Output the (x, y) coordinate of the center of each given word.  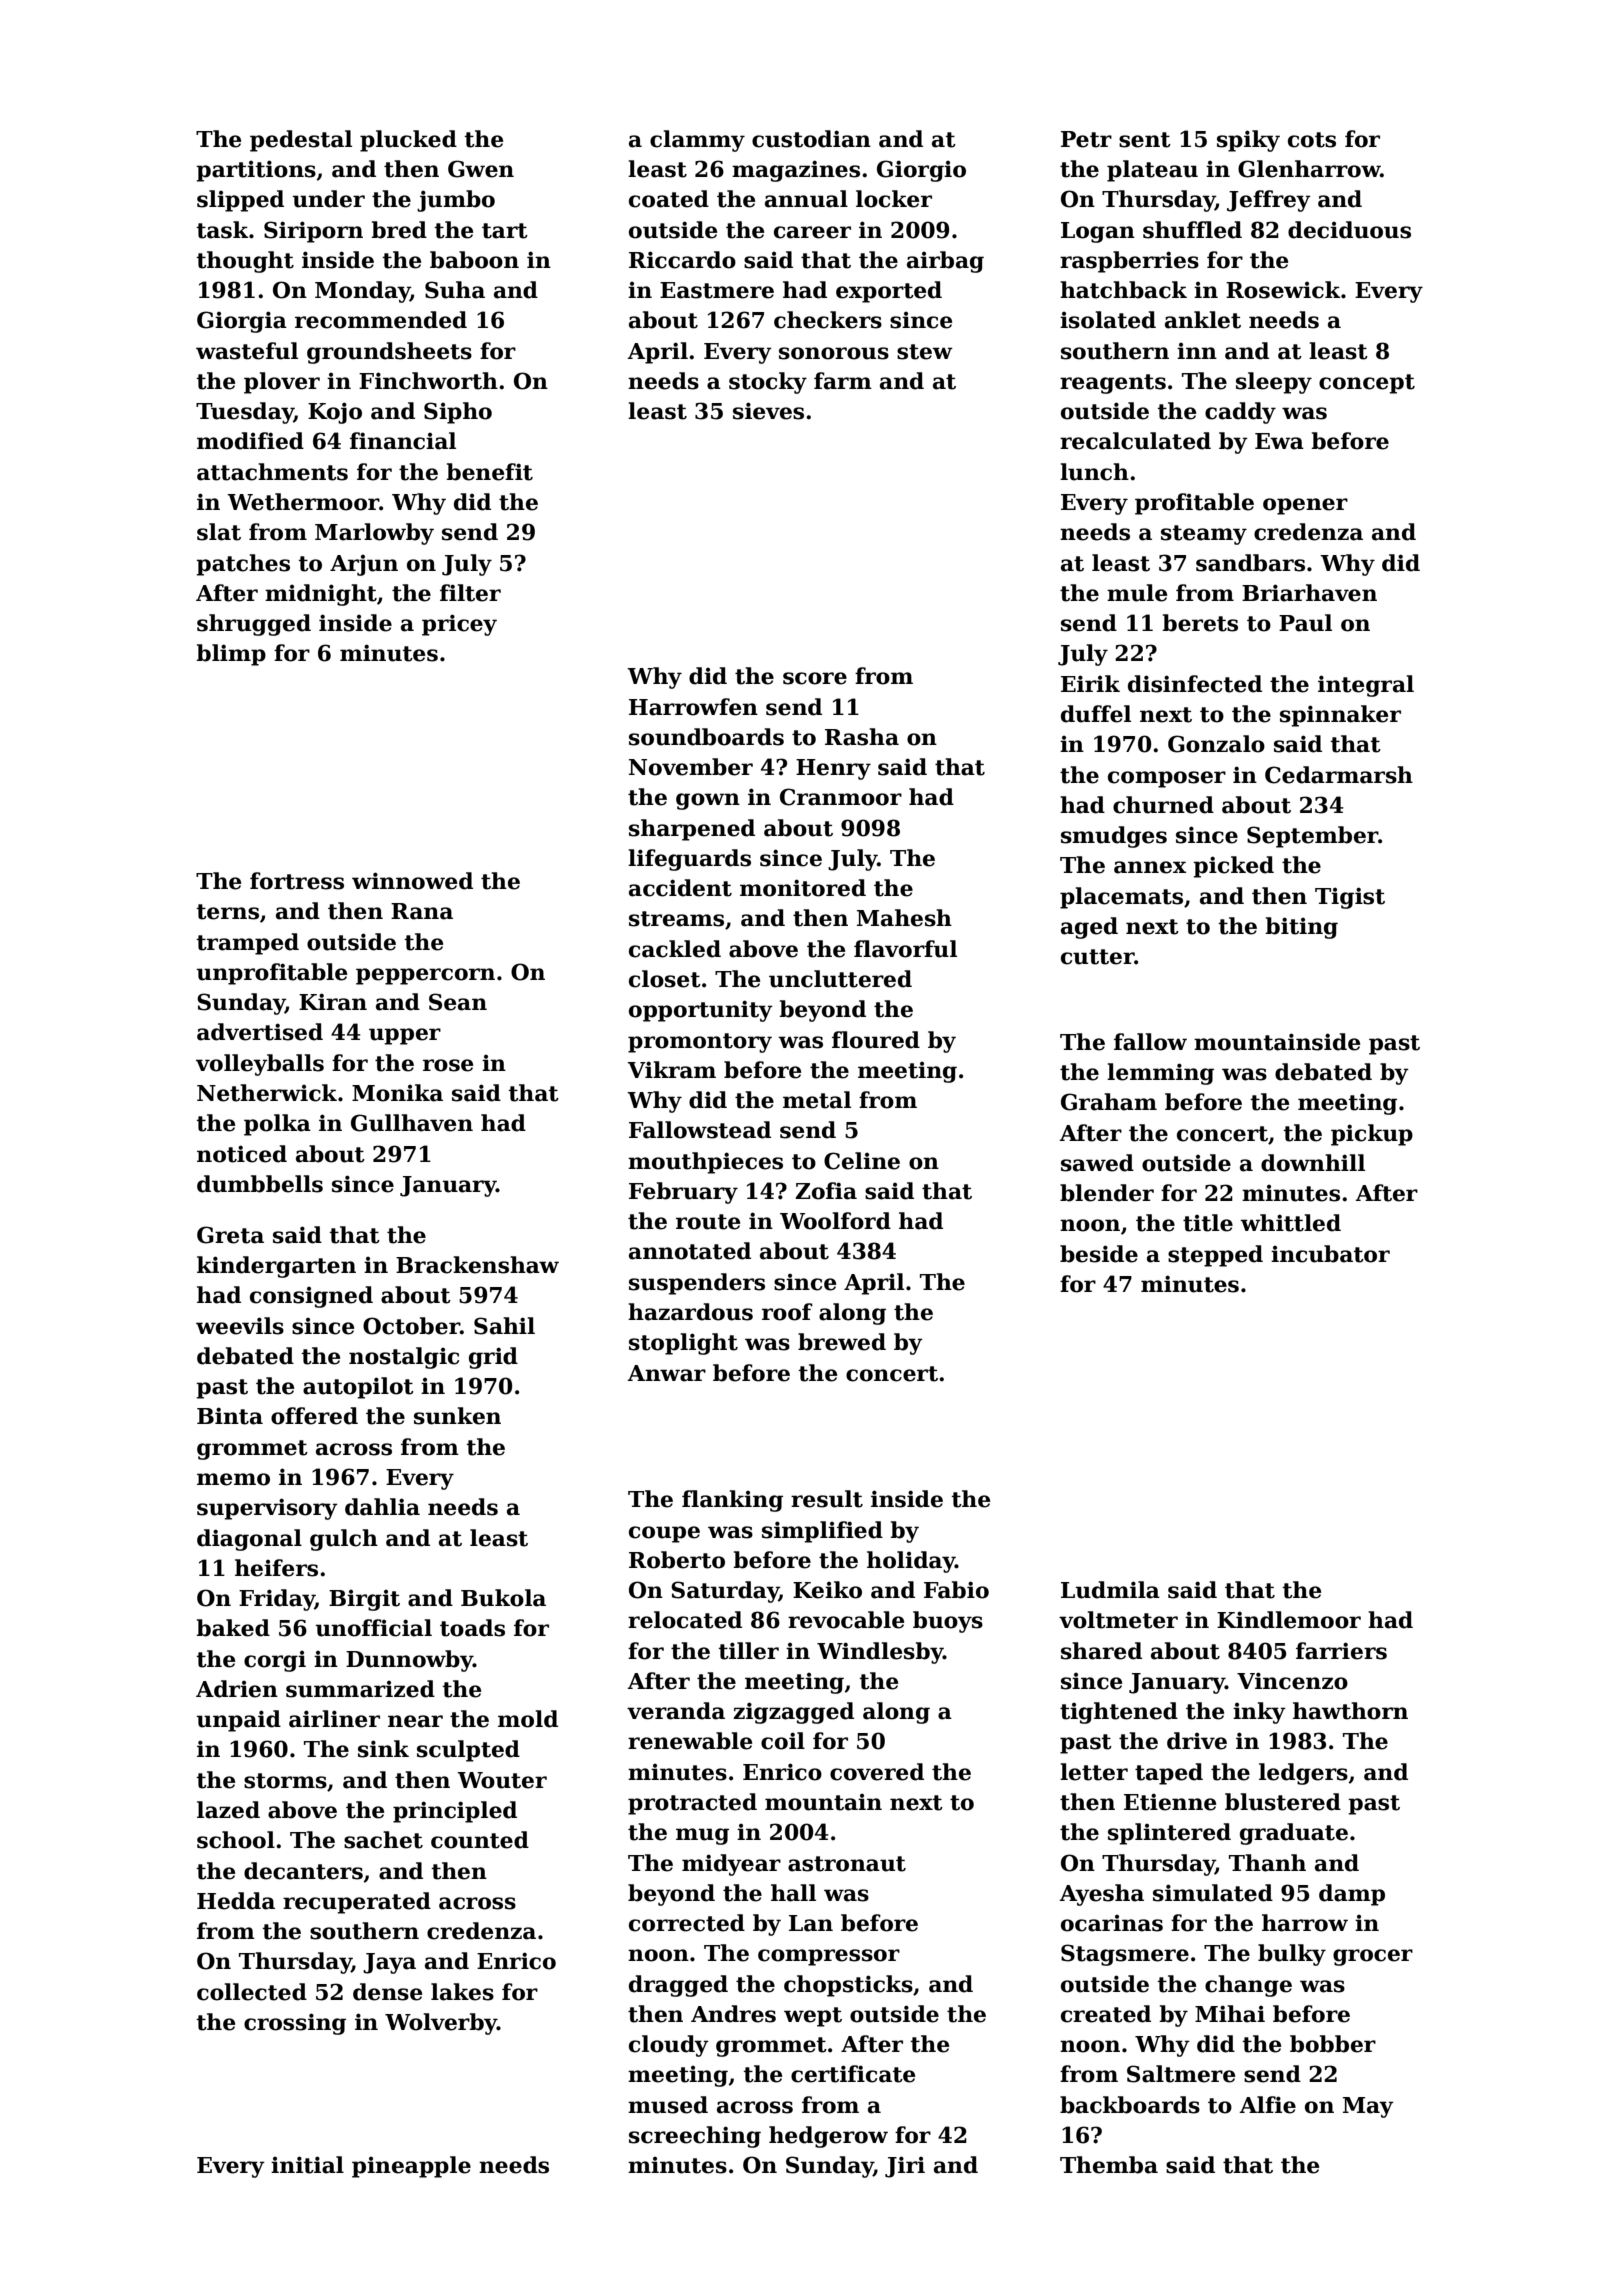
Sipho (458, 413)
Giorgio (921, 171)
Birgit (364, 1600)
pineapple (411, 2167)
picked (1233, 867)
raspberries (1129, 262)
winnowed (412, 881)
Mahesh (904, 918)
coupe (664, 1534)
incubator (1330, 1254)
